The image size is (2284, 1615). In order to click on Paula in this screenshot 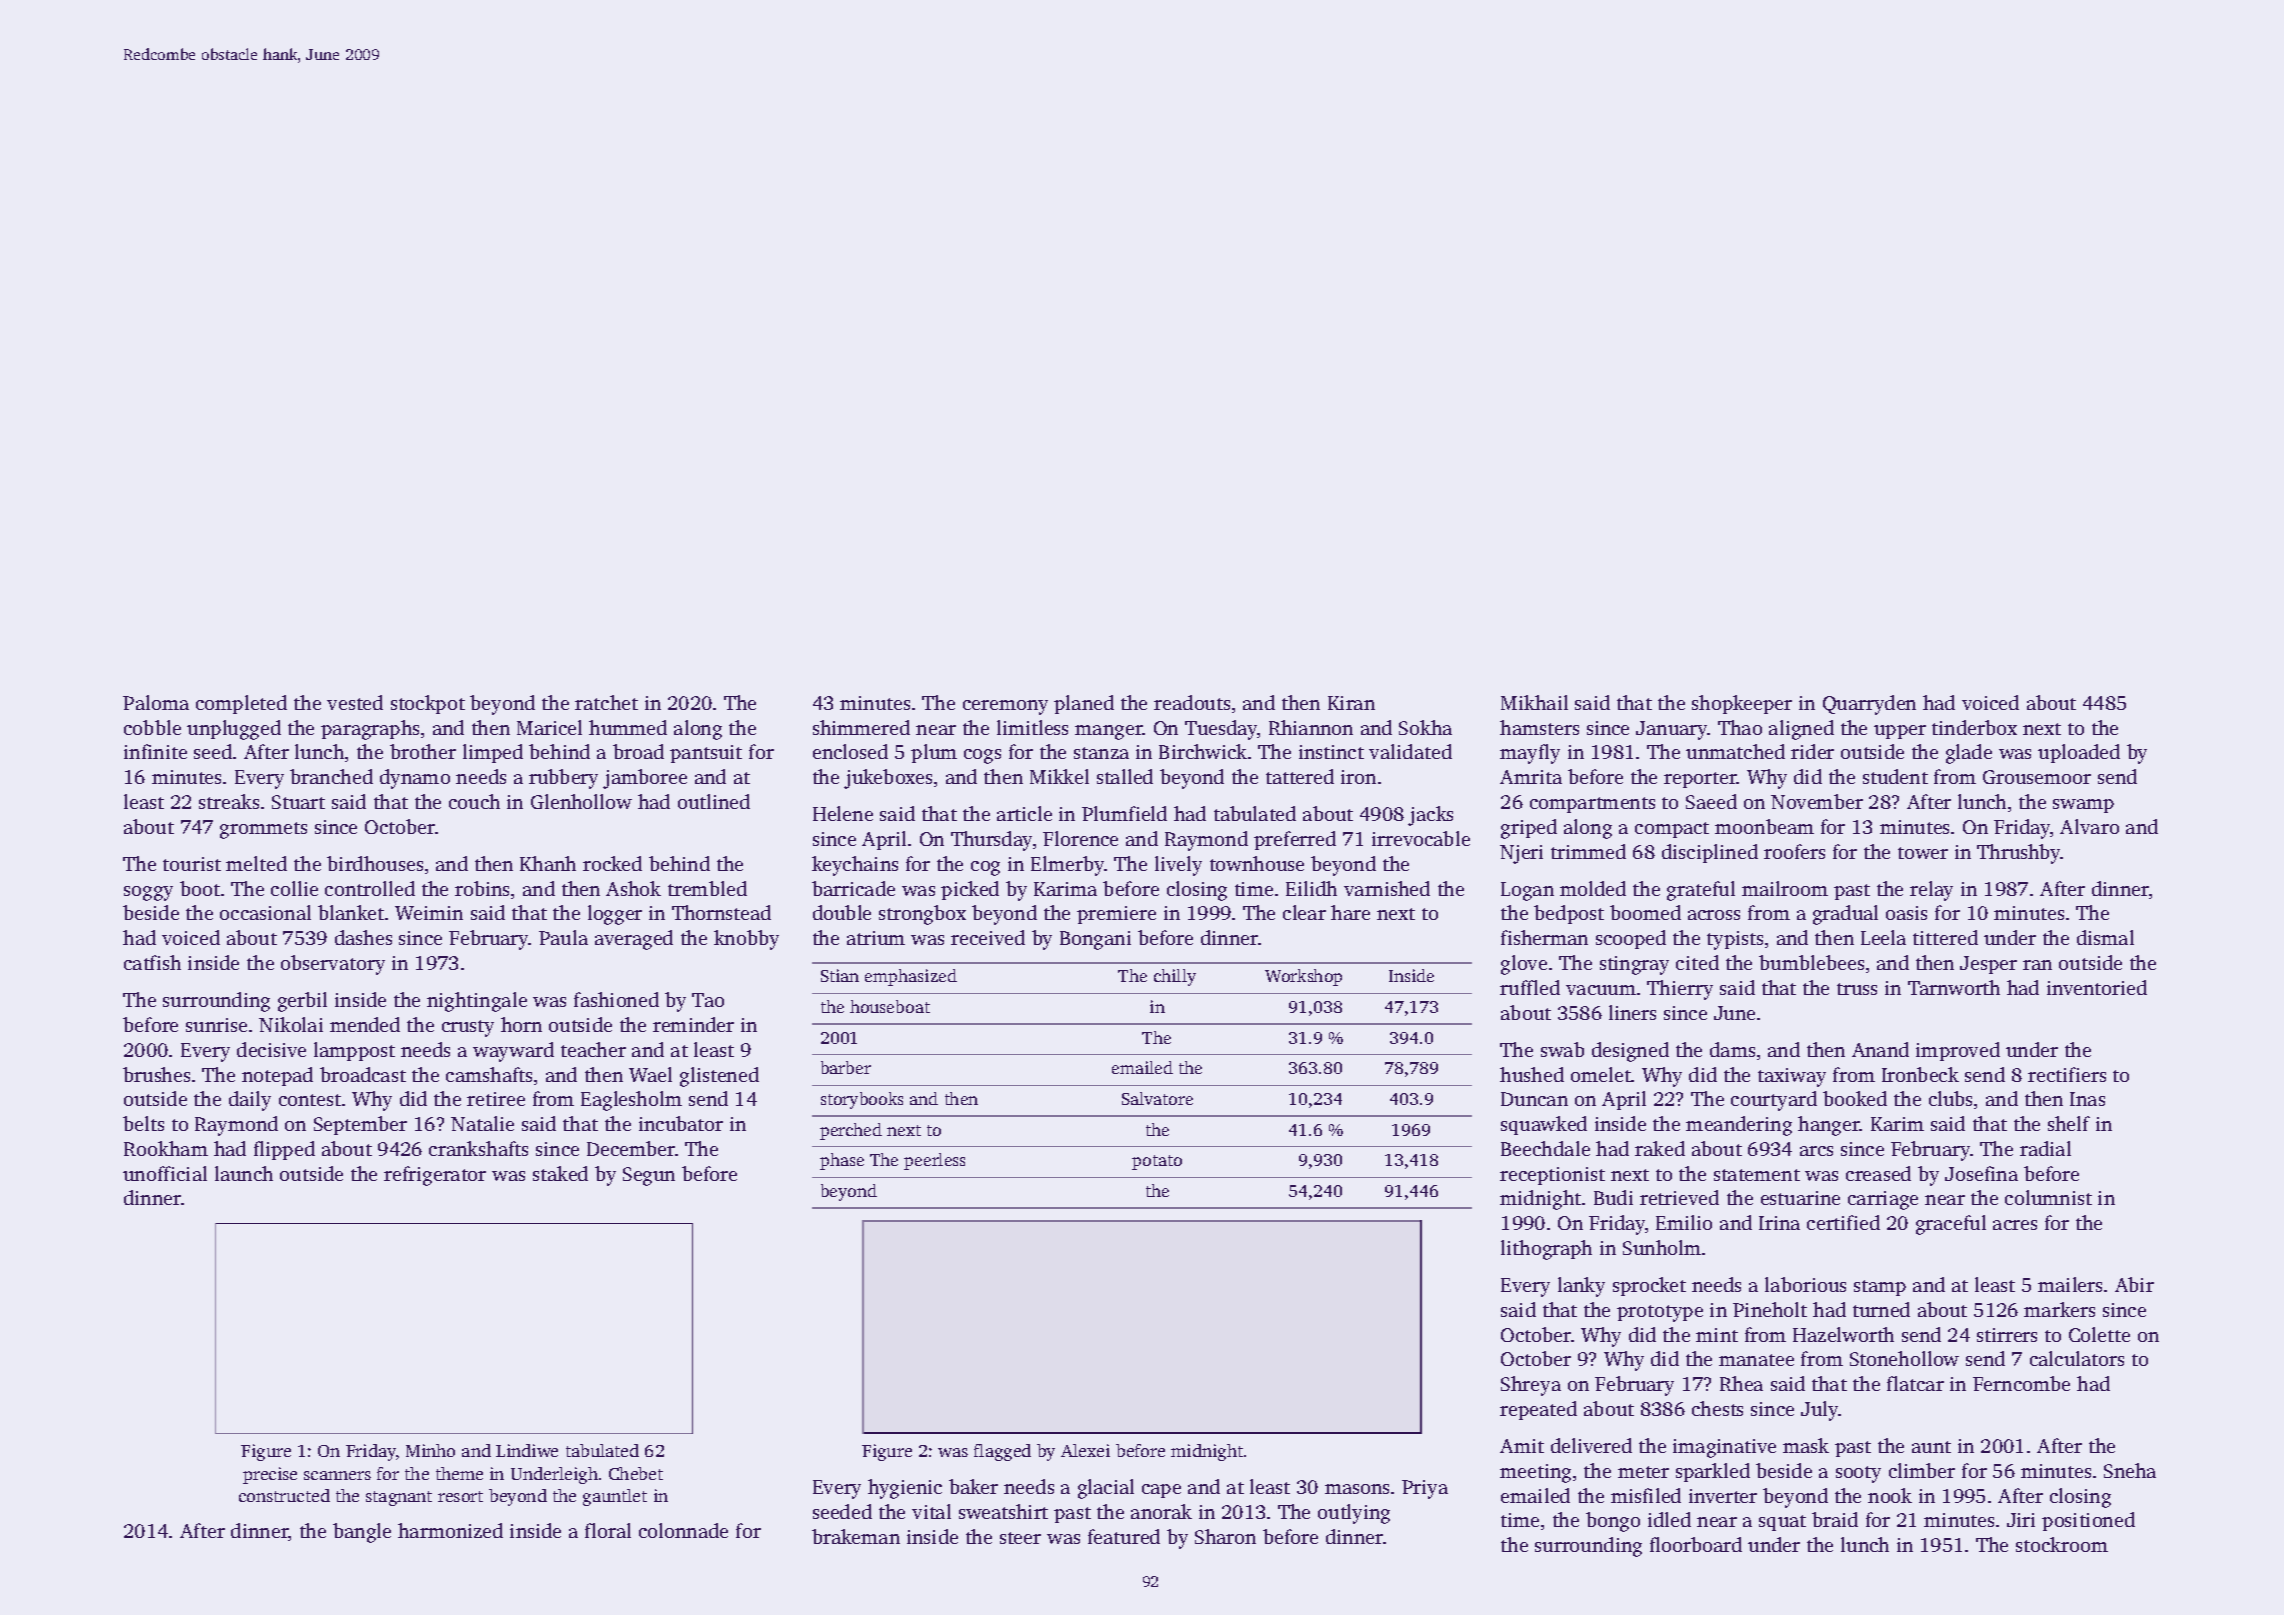, I will do `click(563, 937)`.
